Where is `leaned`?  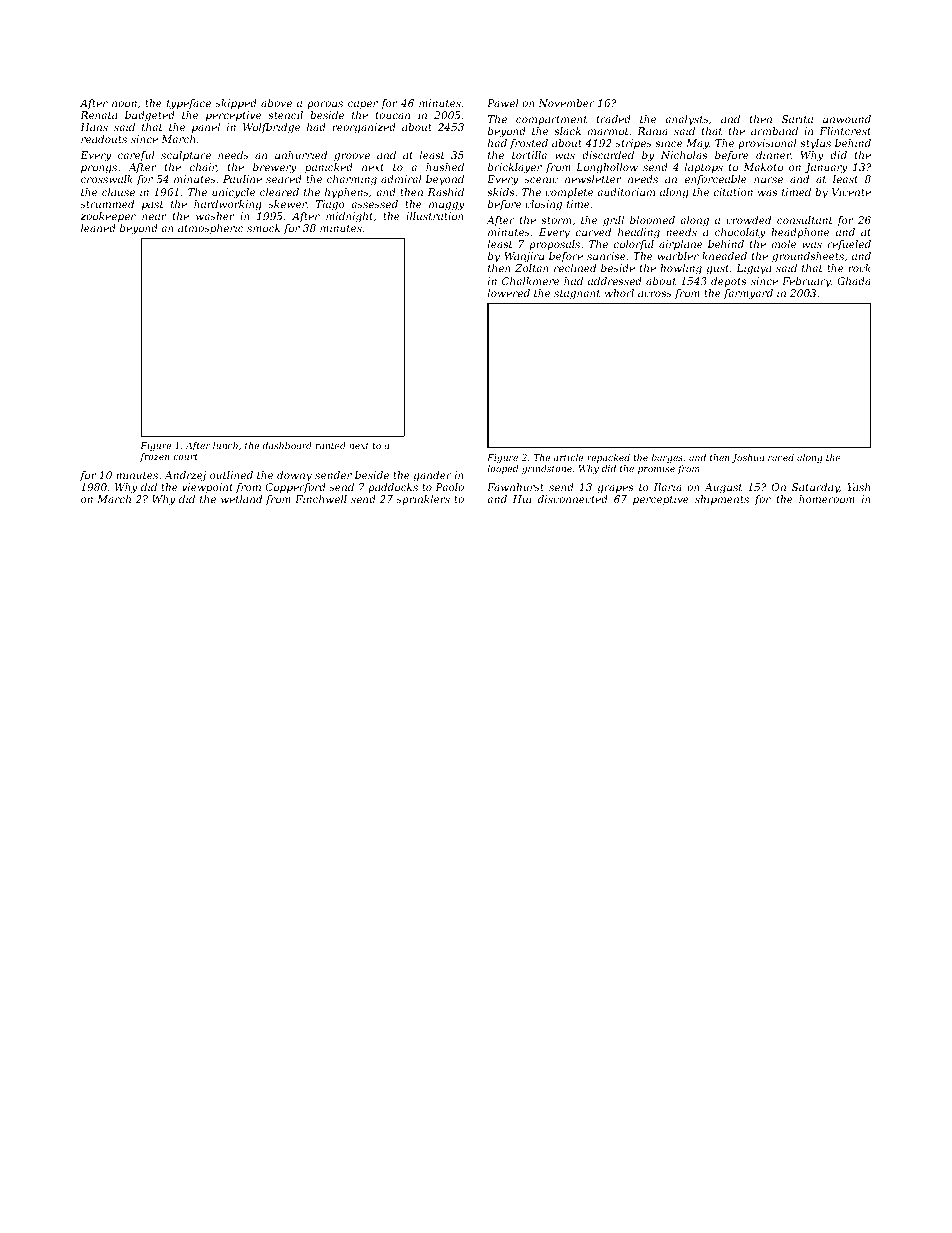 leaned is located at coordinates (98, 228).
